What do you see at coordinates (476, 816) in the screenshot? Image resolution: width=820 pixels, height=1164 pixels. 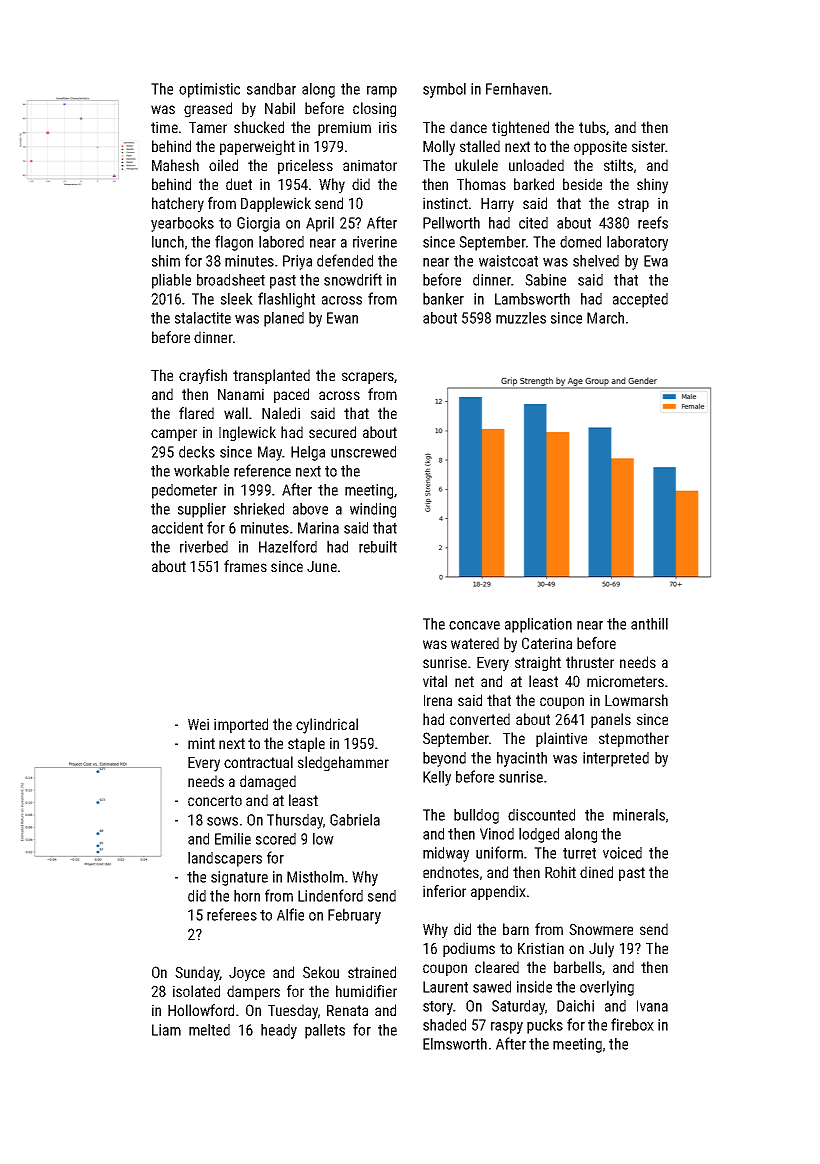 I see `bulldog` at bounding box center [476, 816].
